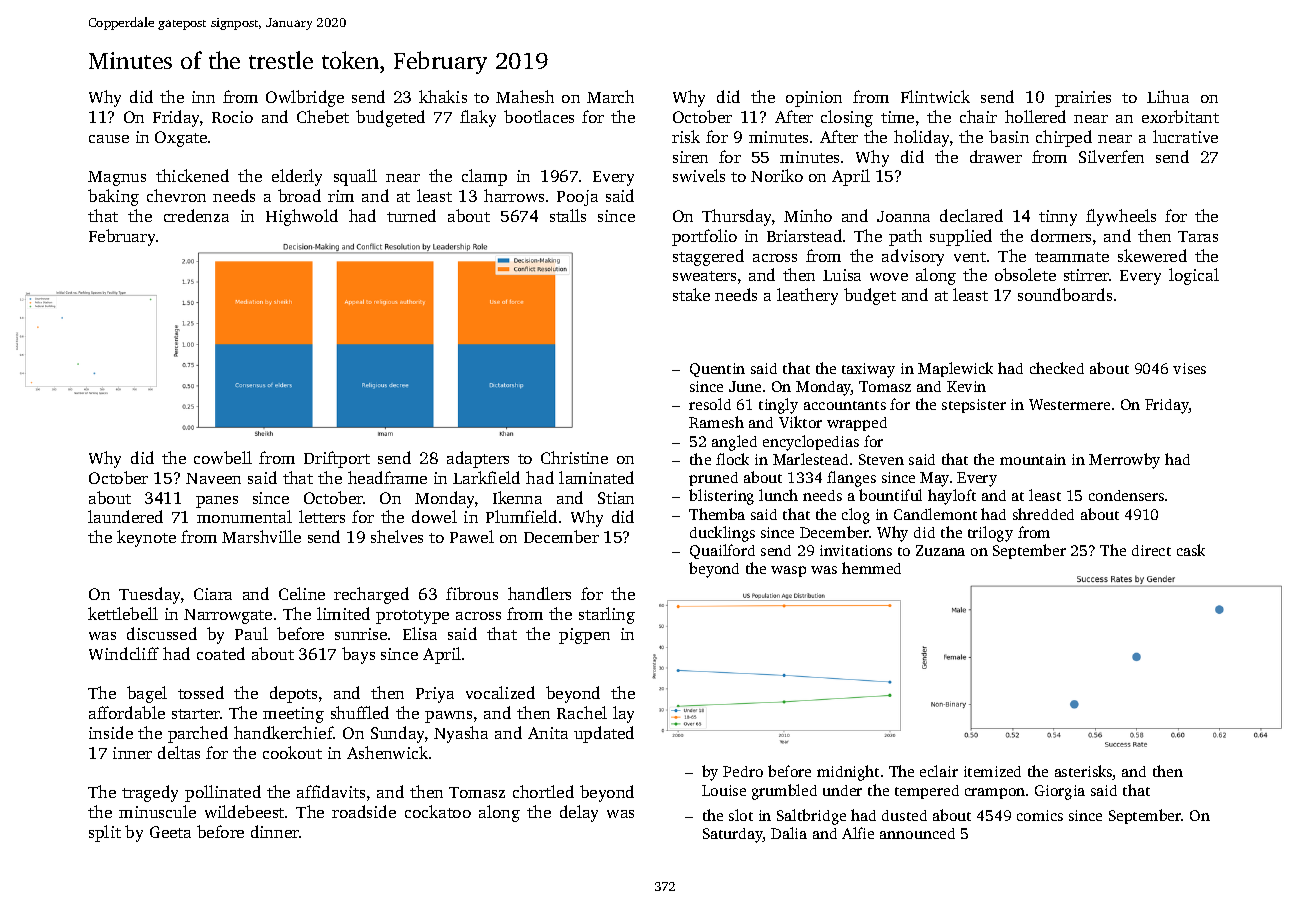 The height and width of the screenshot is (924, 1308). I want to click on Quentin, so click(717, 370).
